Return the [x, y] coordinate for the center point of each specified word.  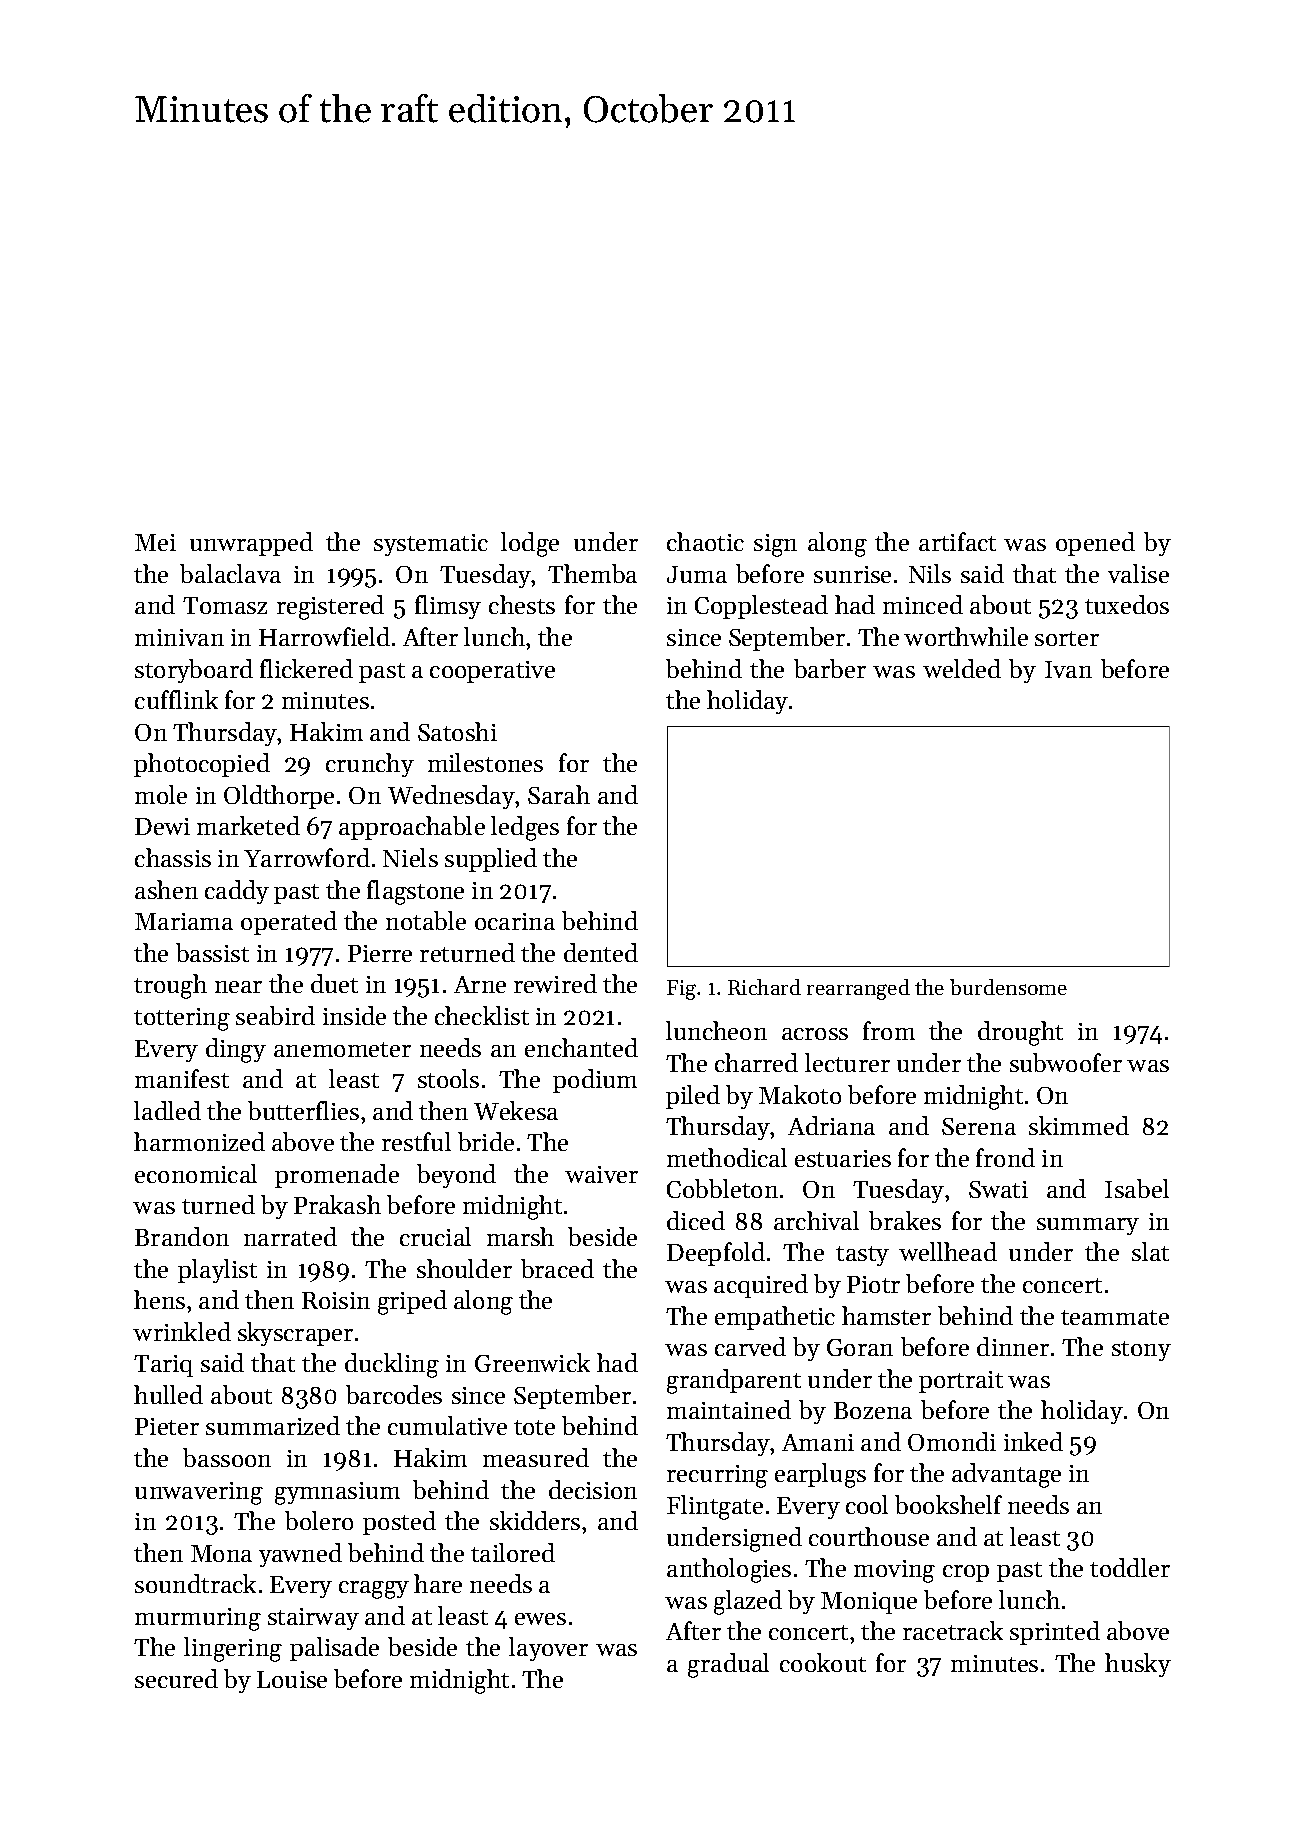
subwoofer [1066, 1062]
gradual [728, 1665]
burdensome [1008, 987]
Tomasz [225, 605]
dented [601, 952]
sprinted [1055, 1633]
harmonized [199, 1141]
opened [1095, 544]
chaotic [705, 541]
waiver [601, 1174]
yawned [300, 1555]
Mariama [184, 921]
